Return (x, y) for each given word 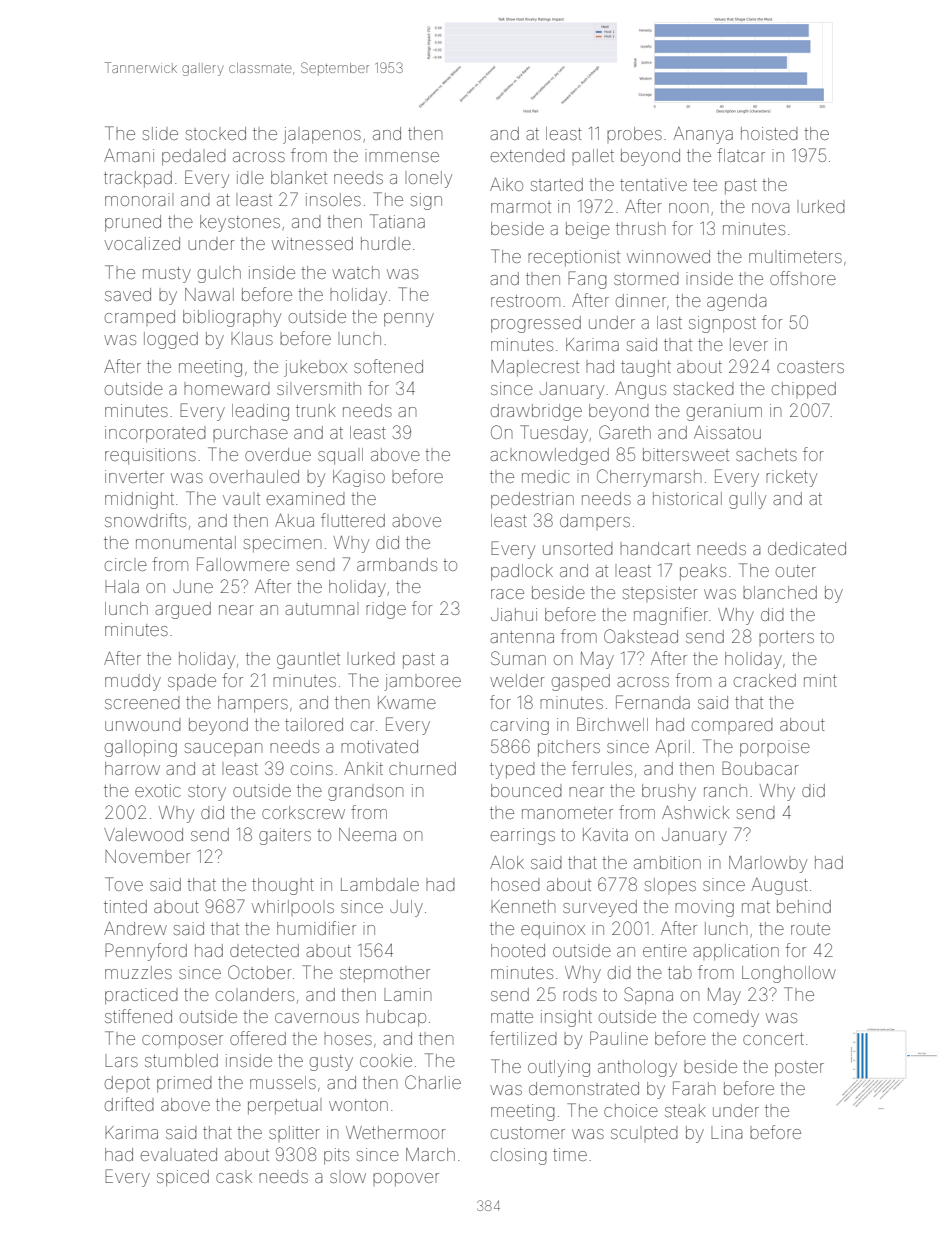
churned (422, 768)
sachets (766, 454)
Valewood (143, 834)
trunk (316, 410)
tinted (125, 906)
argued (183, 610)
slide (160, 133)
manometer (567, 813)
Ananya (703, 135)
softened (388, 366)
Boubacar (760, 768)
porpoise (775, 748)
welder (517, 680)
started (557, 184)
